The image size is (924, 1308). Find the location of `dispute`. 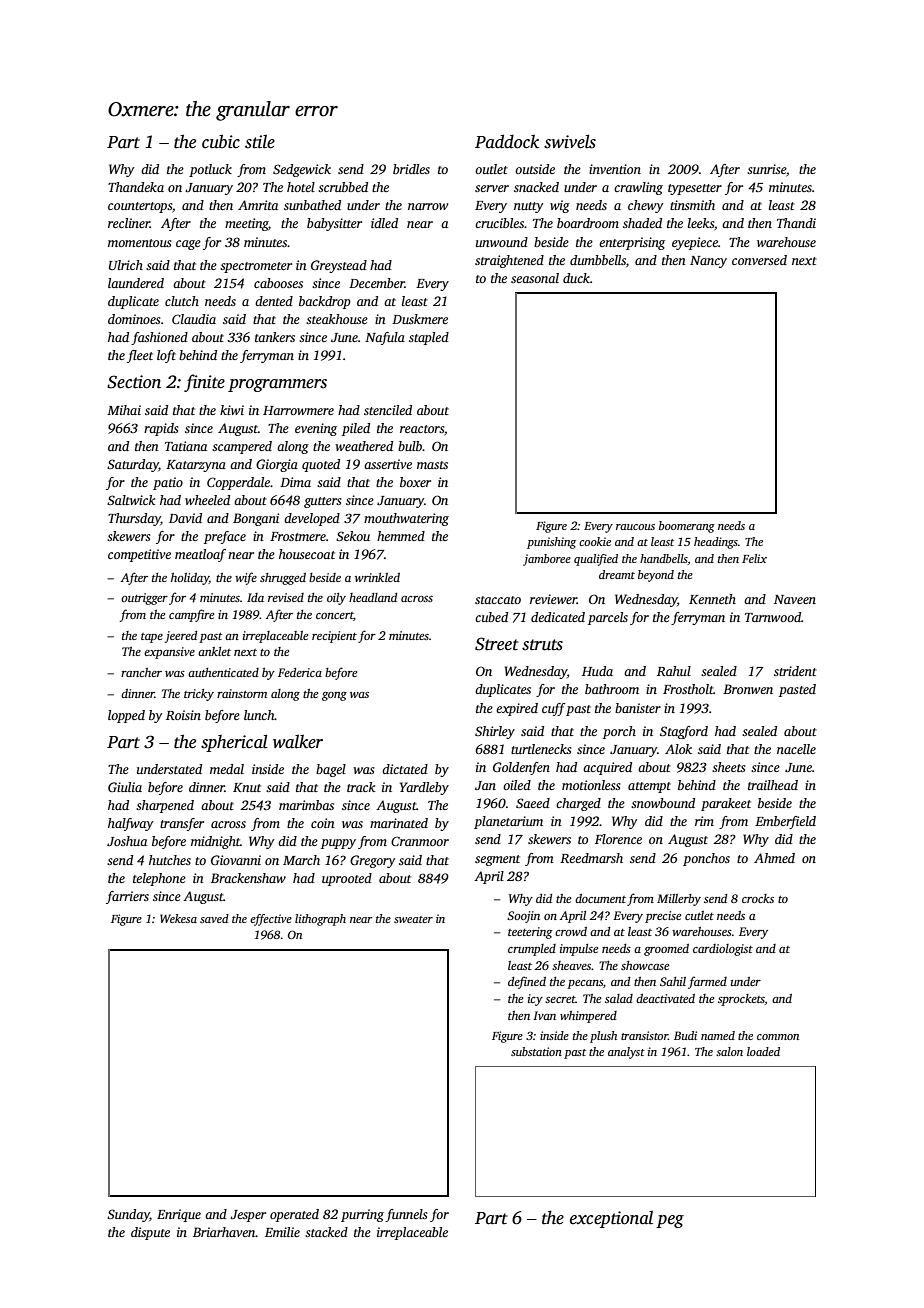

dispute is located at coordinates (150, 1233).
